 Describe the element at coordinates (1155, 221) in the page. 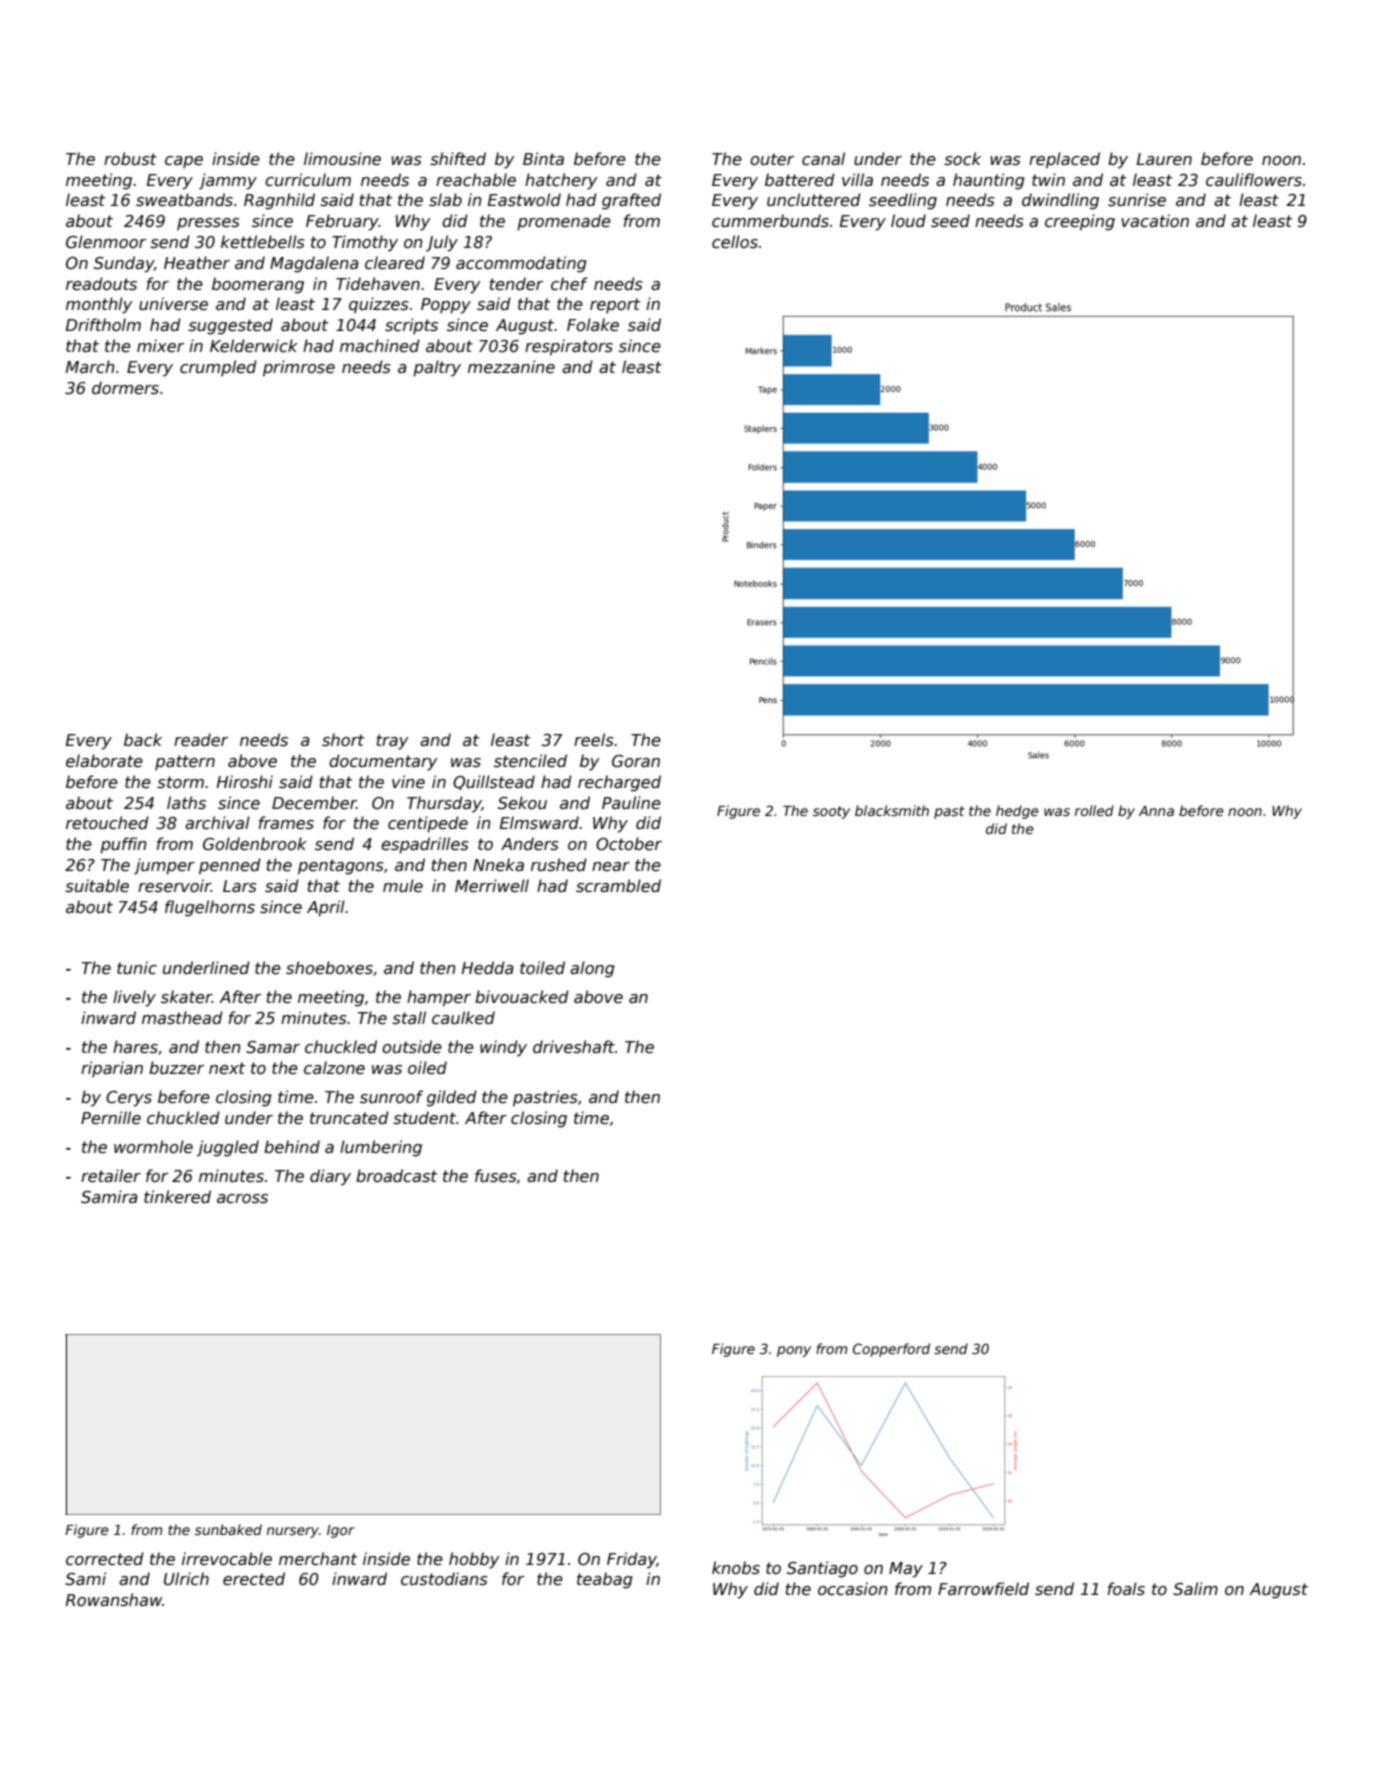

I see `vacation` at that location.
